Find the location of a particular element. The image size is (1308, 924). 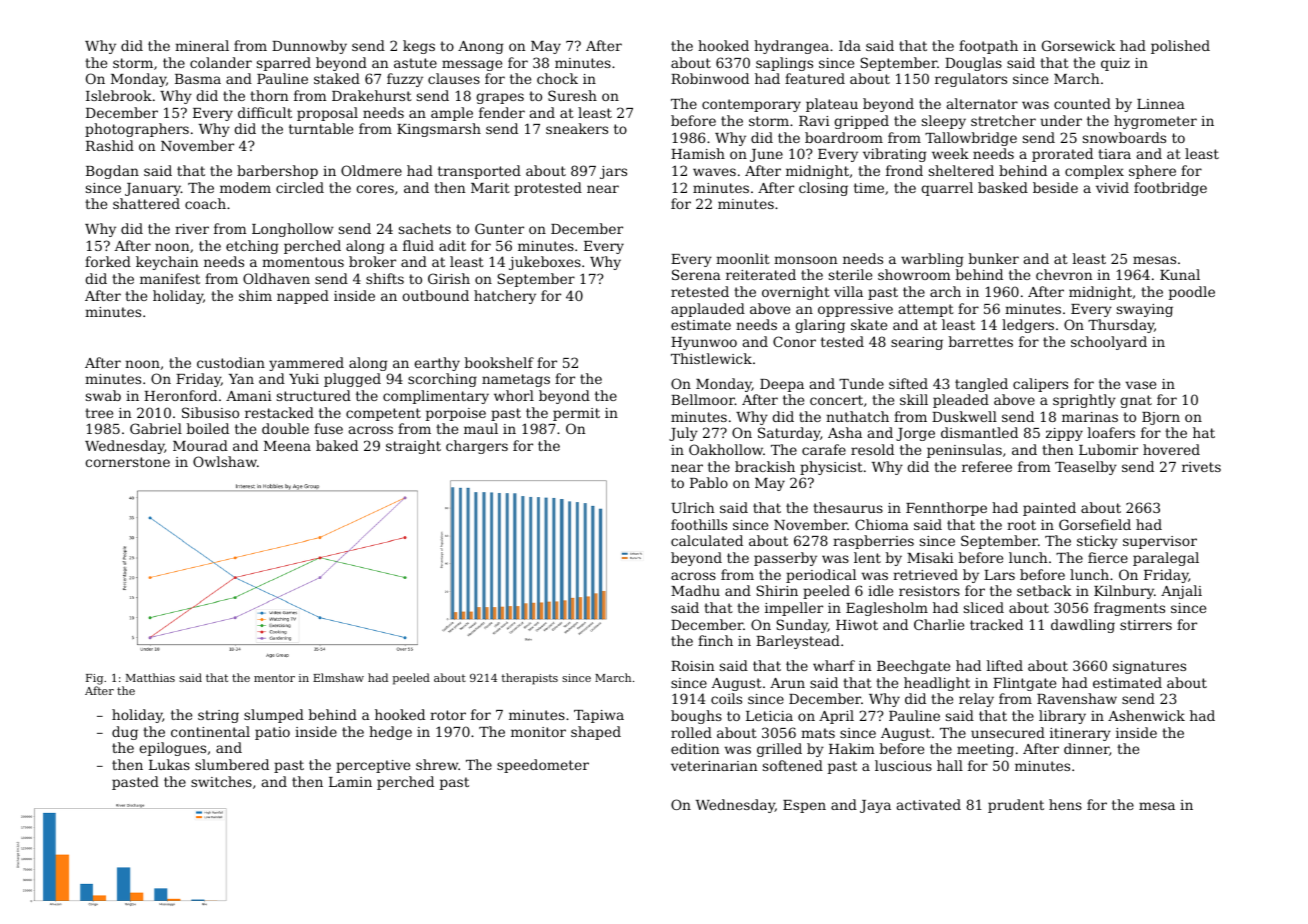

sachets is located at coordinates (425, 228).
